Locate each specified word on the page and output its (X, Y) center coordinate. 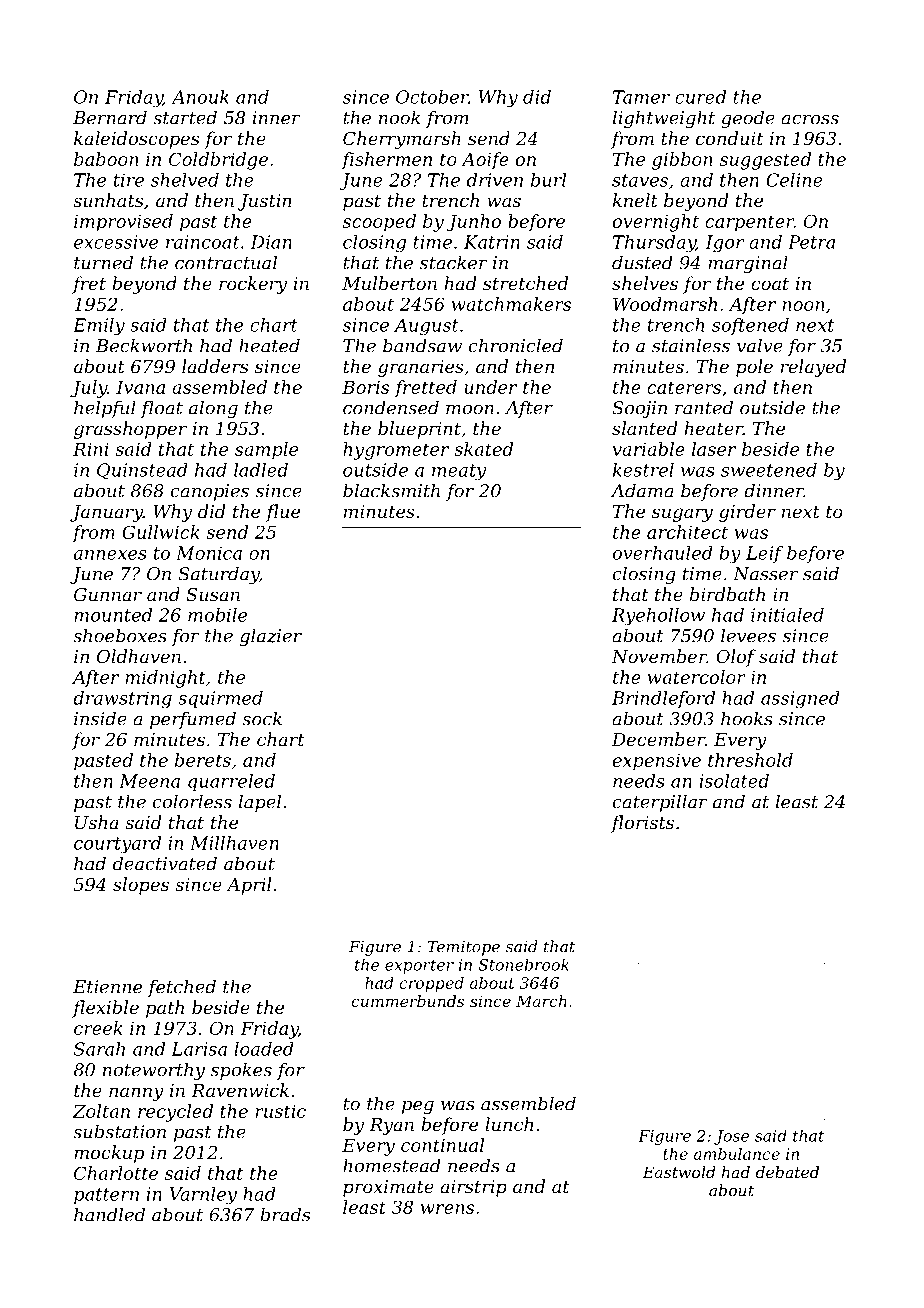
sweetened (769, 470)
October (432, 97)
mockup (109, 1154)
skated (483, 449)
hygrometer (396, 451)
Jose (731, 1137)
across (810, 120)
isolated (734, 781)
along (213, 409)
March (541, 1001)
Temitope (464, 948)
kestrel (643, 470)
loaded (264, 1049)
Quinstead (142, 471)
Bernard (110, 117)
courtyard (117, 845)
